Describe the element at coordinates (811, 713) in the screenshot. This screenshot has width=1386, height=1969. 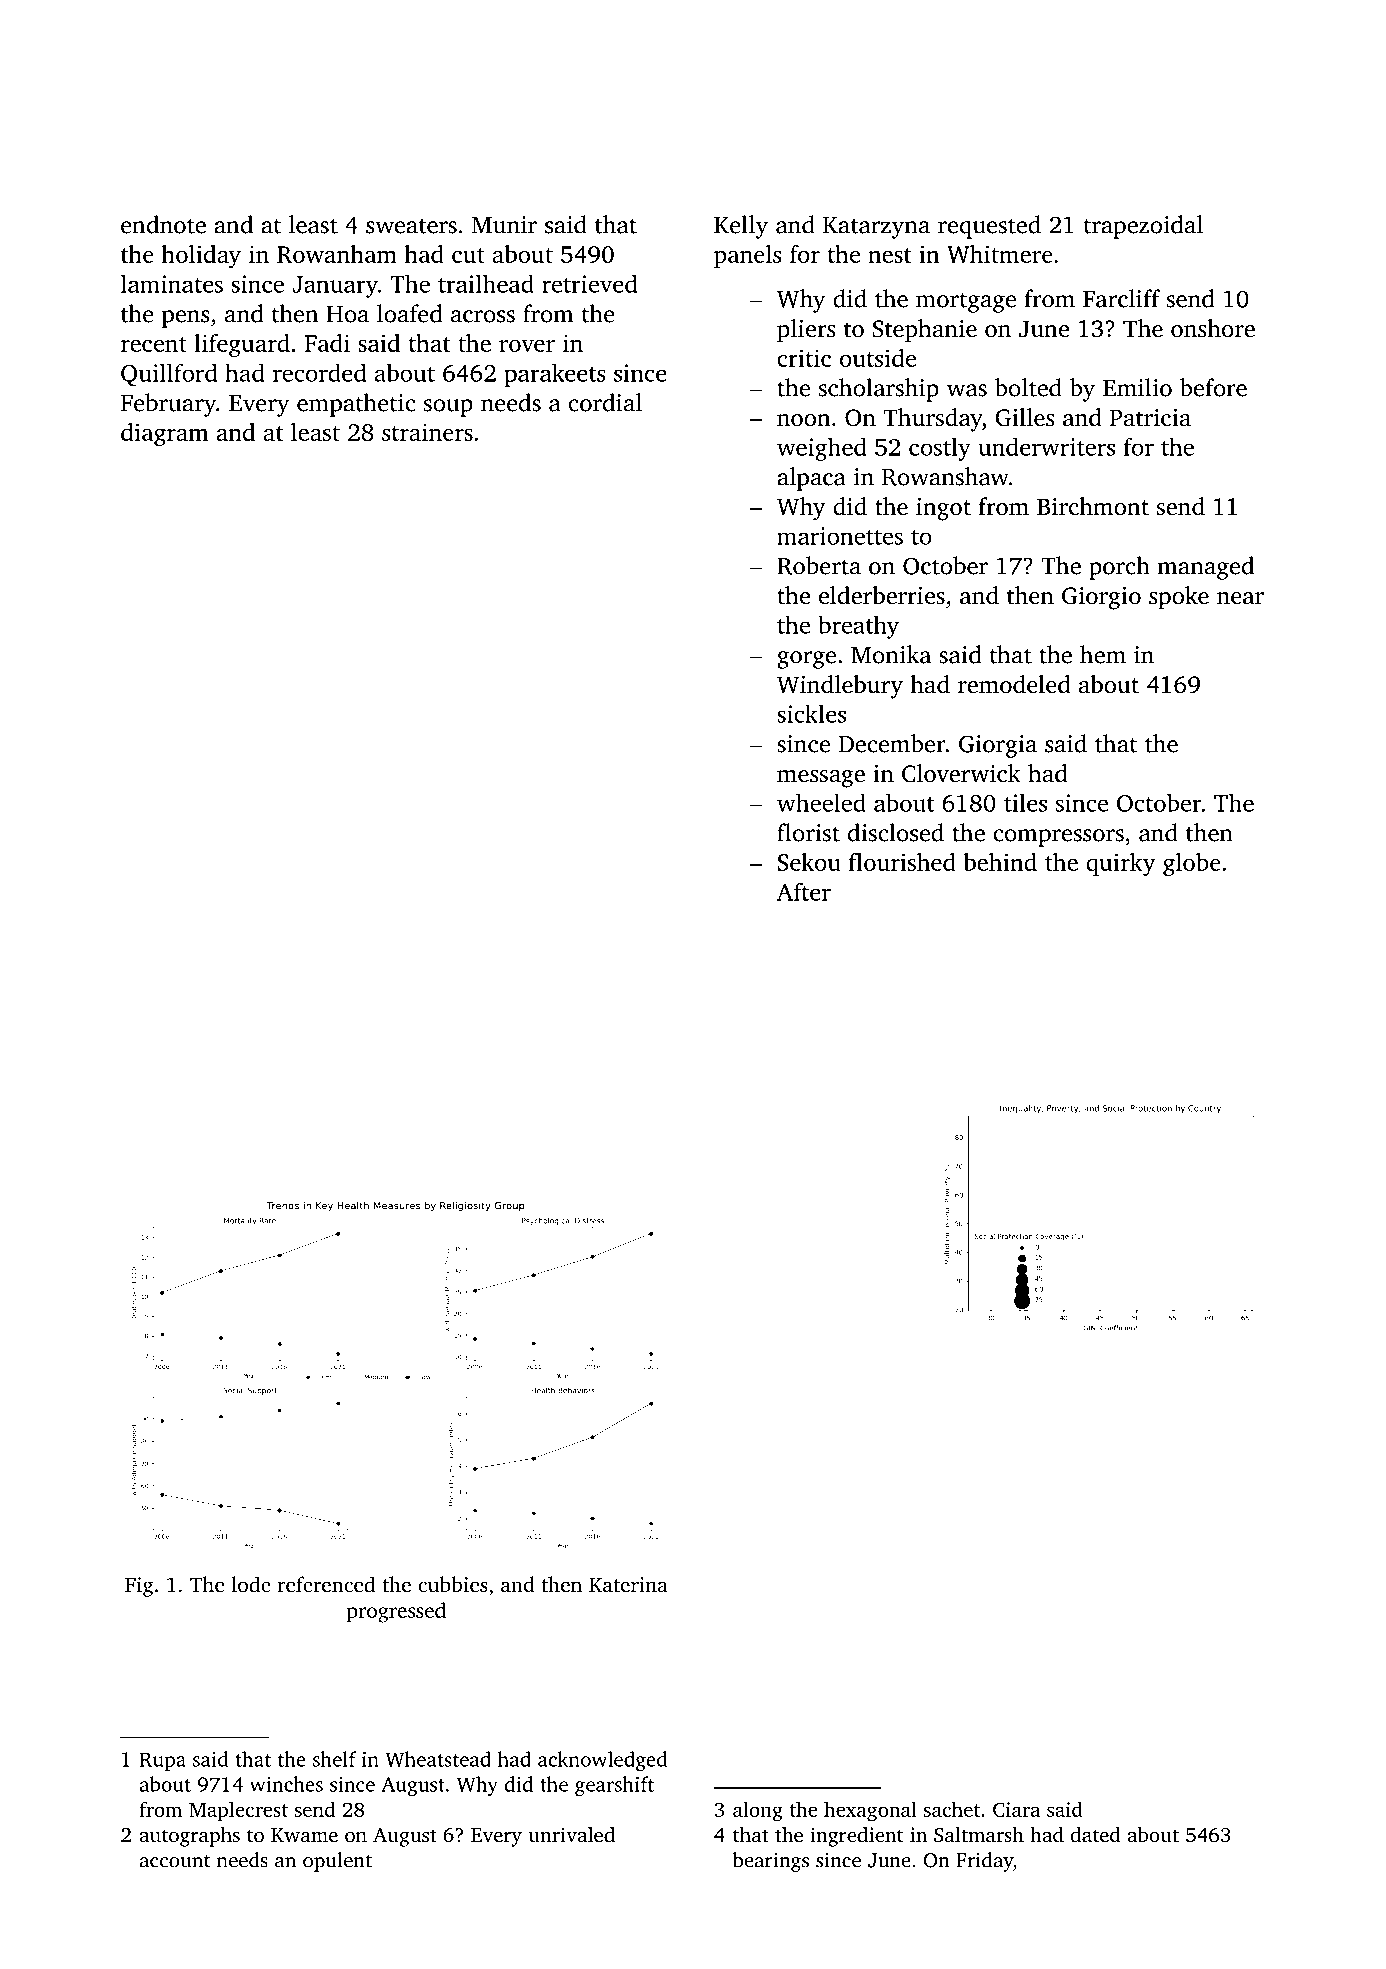
I see `sickles` at that location.
